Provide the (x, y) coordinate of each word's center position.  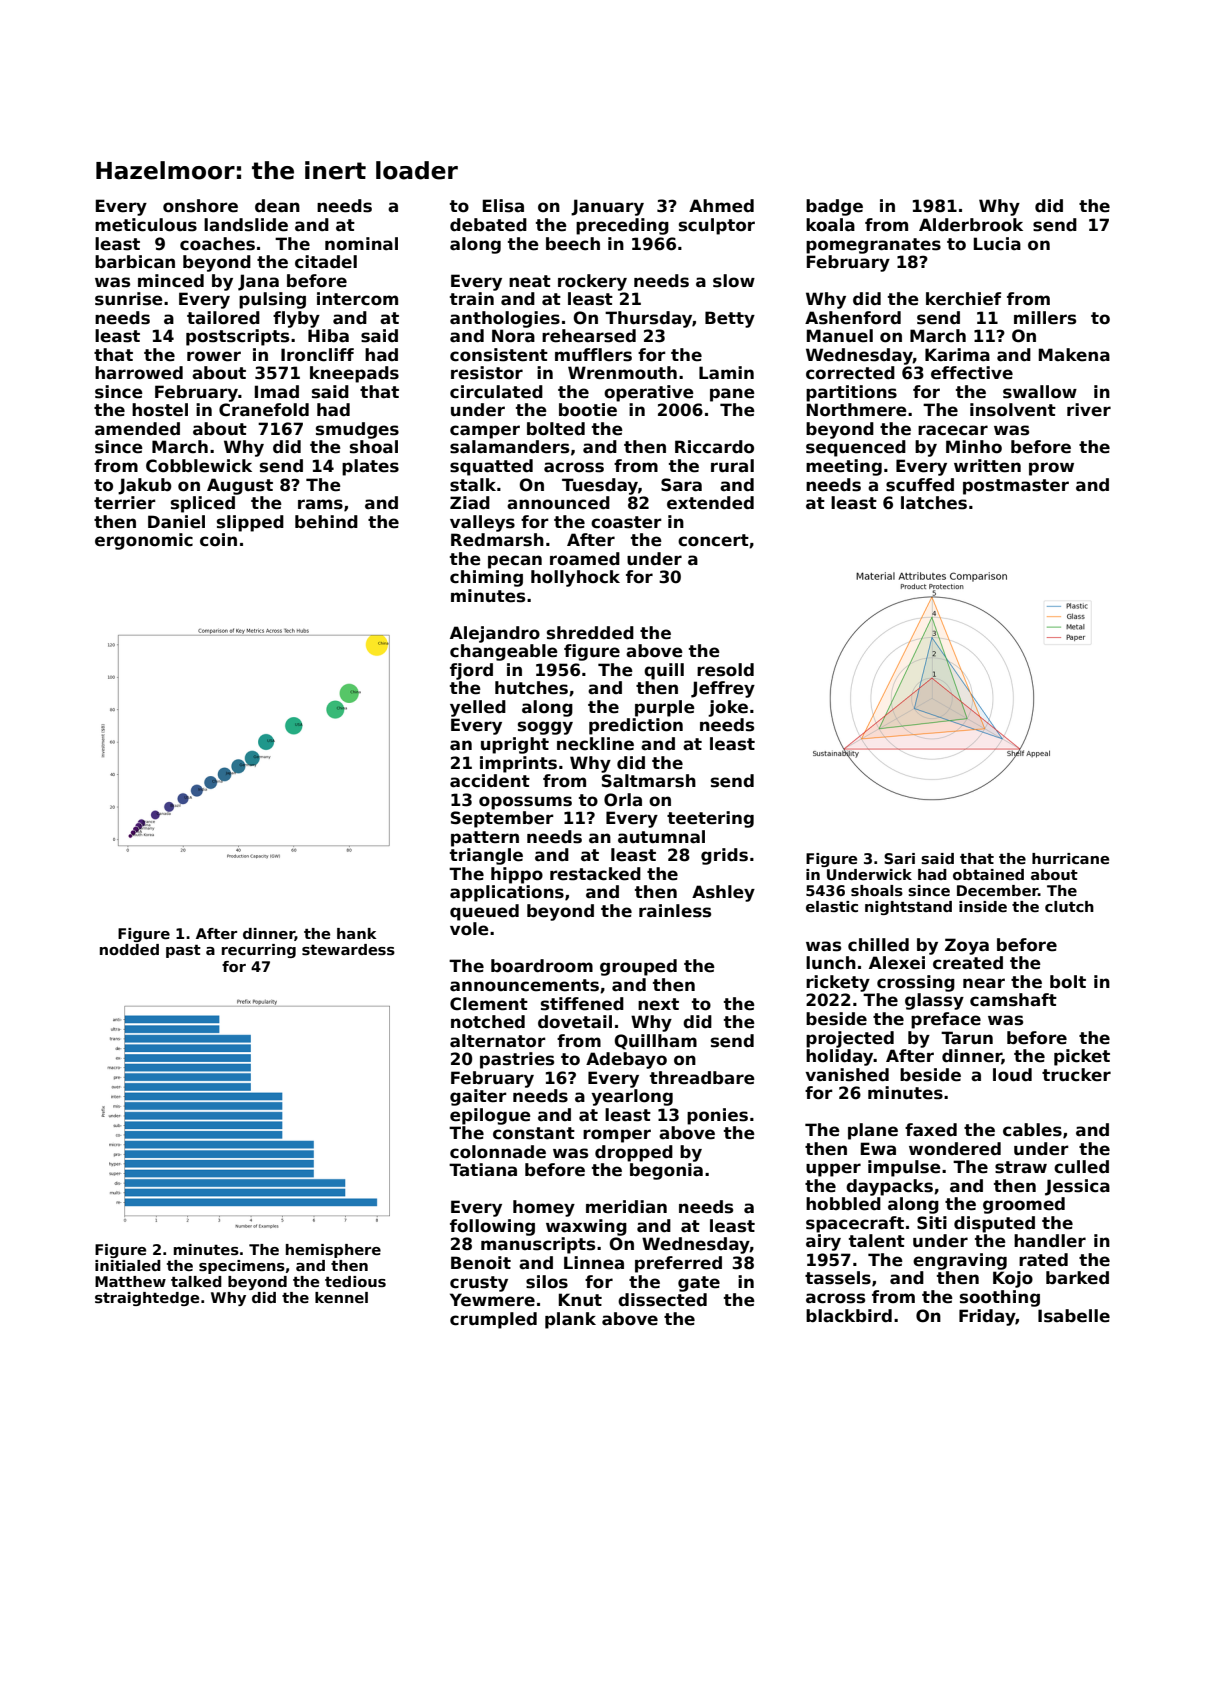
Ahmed (721, 206)
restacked (595, 874)
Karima (957, 355)
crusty (479, 1284)
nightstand (908, 908)
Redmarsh (497, 540)
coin (218, 540)
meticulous (146, 225)
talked (196, 1281)
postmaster (1016, 487)
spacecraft (855, 1224)
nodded (129, 949)
